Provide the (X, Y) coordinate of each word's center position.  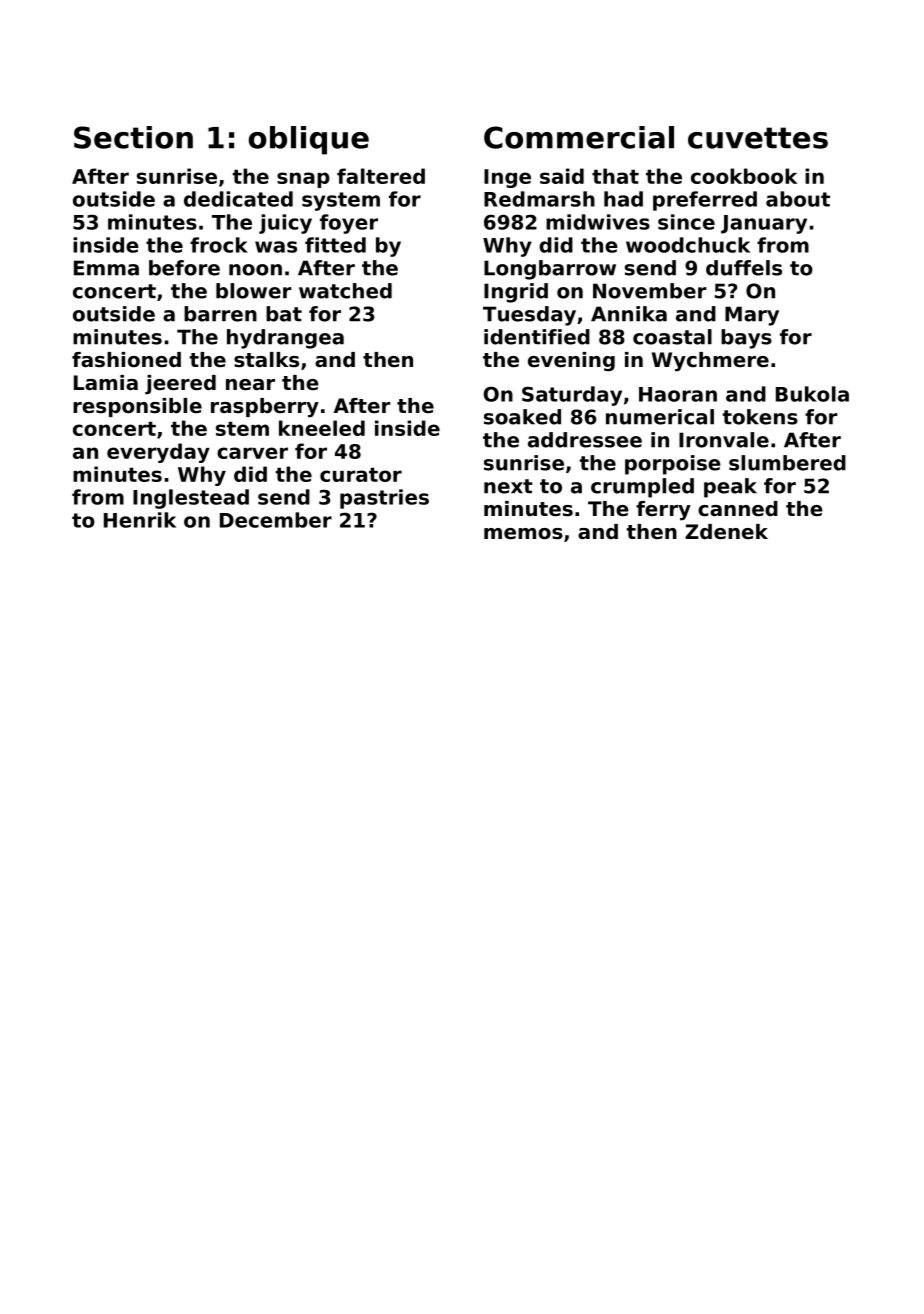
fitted (335, 245)
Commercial (579, 137)
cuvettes (758, 138)
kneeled (322, 428)
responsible (137, 407)
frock (219, 245)
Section (133, 137)
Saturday (572, 396)
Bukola (812, 394)
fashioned (126, 360)
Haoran (678, 394)
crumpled (642, 488)
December (276, 520)
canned (738, 509)
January (764, 224)
